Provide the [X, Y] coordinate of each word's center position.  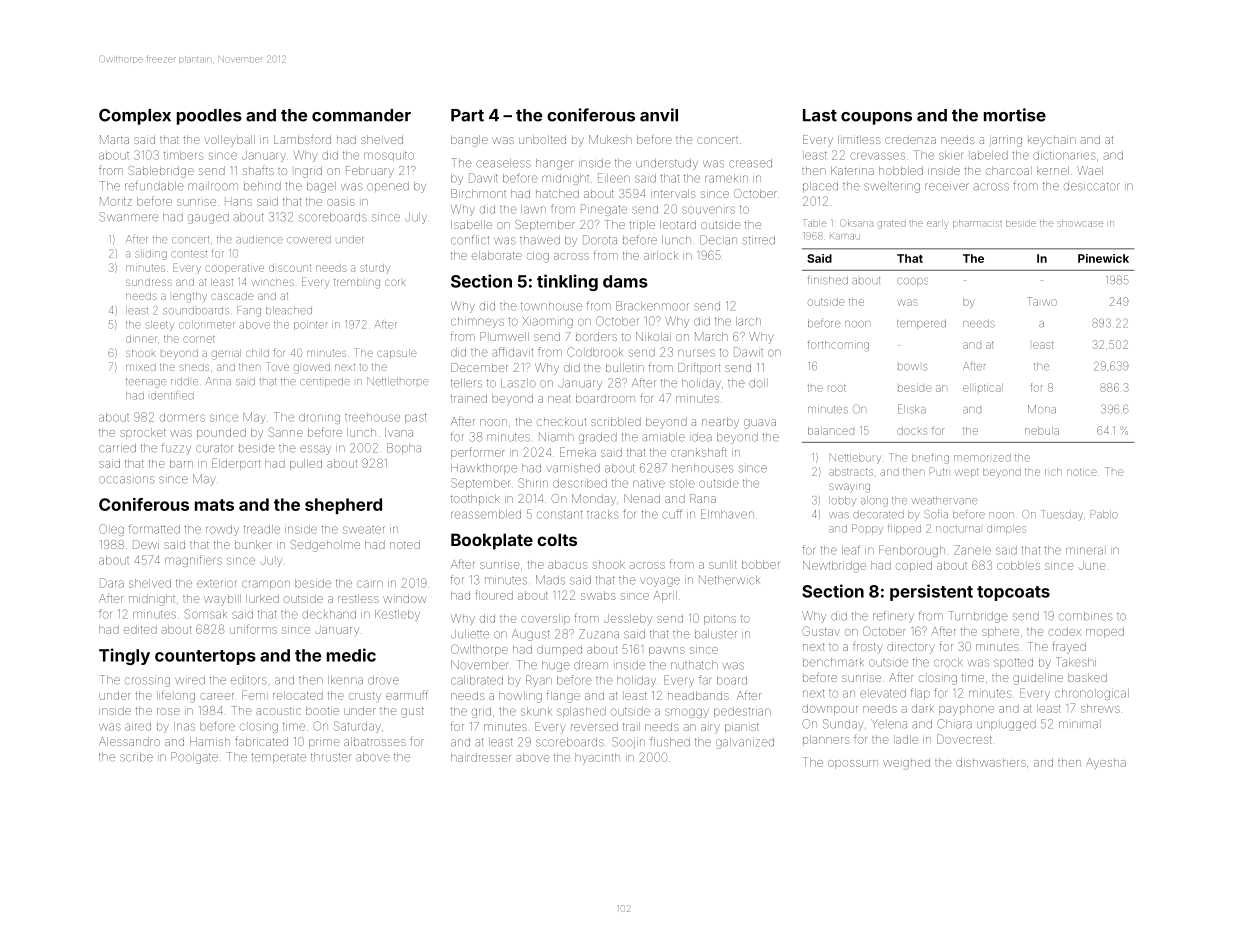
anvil [659, 115]
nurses [696, 353]
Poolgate [194, 758]
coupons [876, 118]
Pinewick [1103, 258]
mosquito [389, 156]
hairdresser [481, 757]
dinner [141, 339]
